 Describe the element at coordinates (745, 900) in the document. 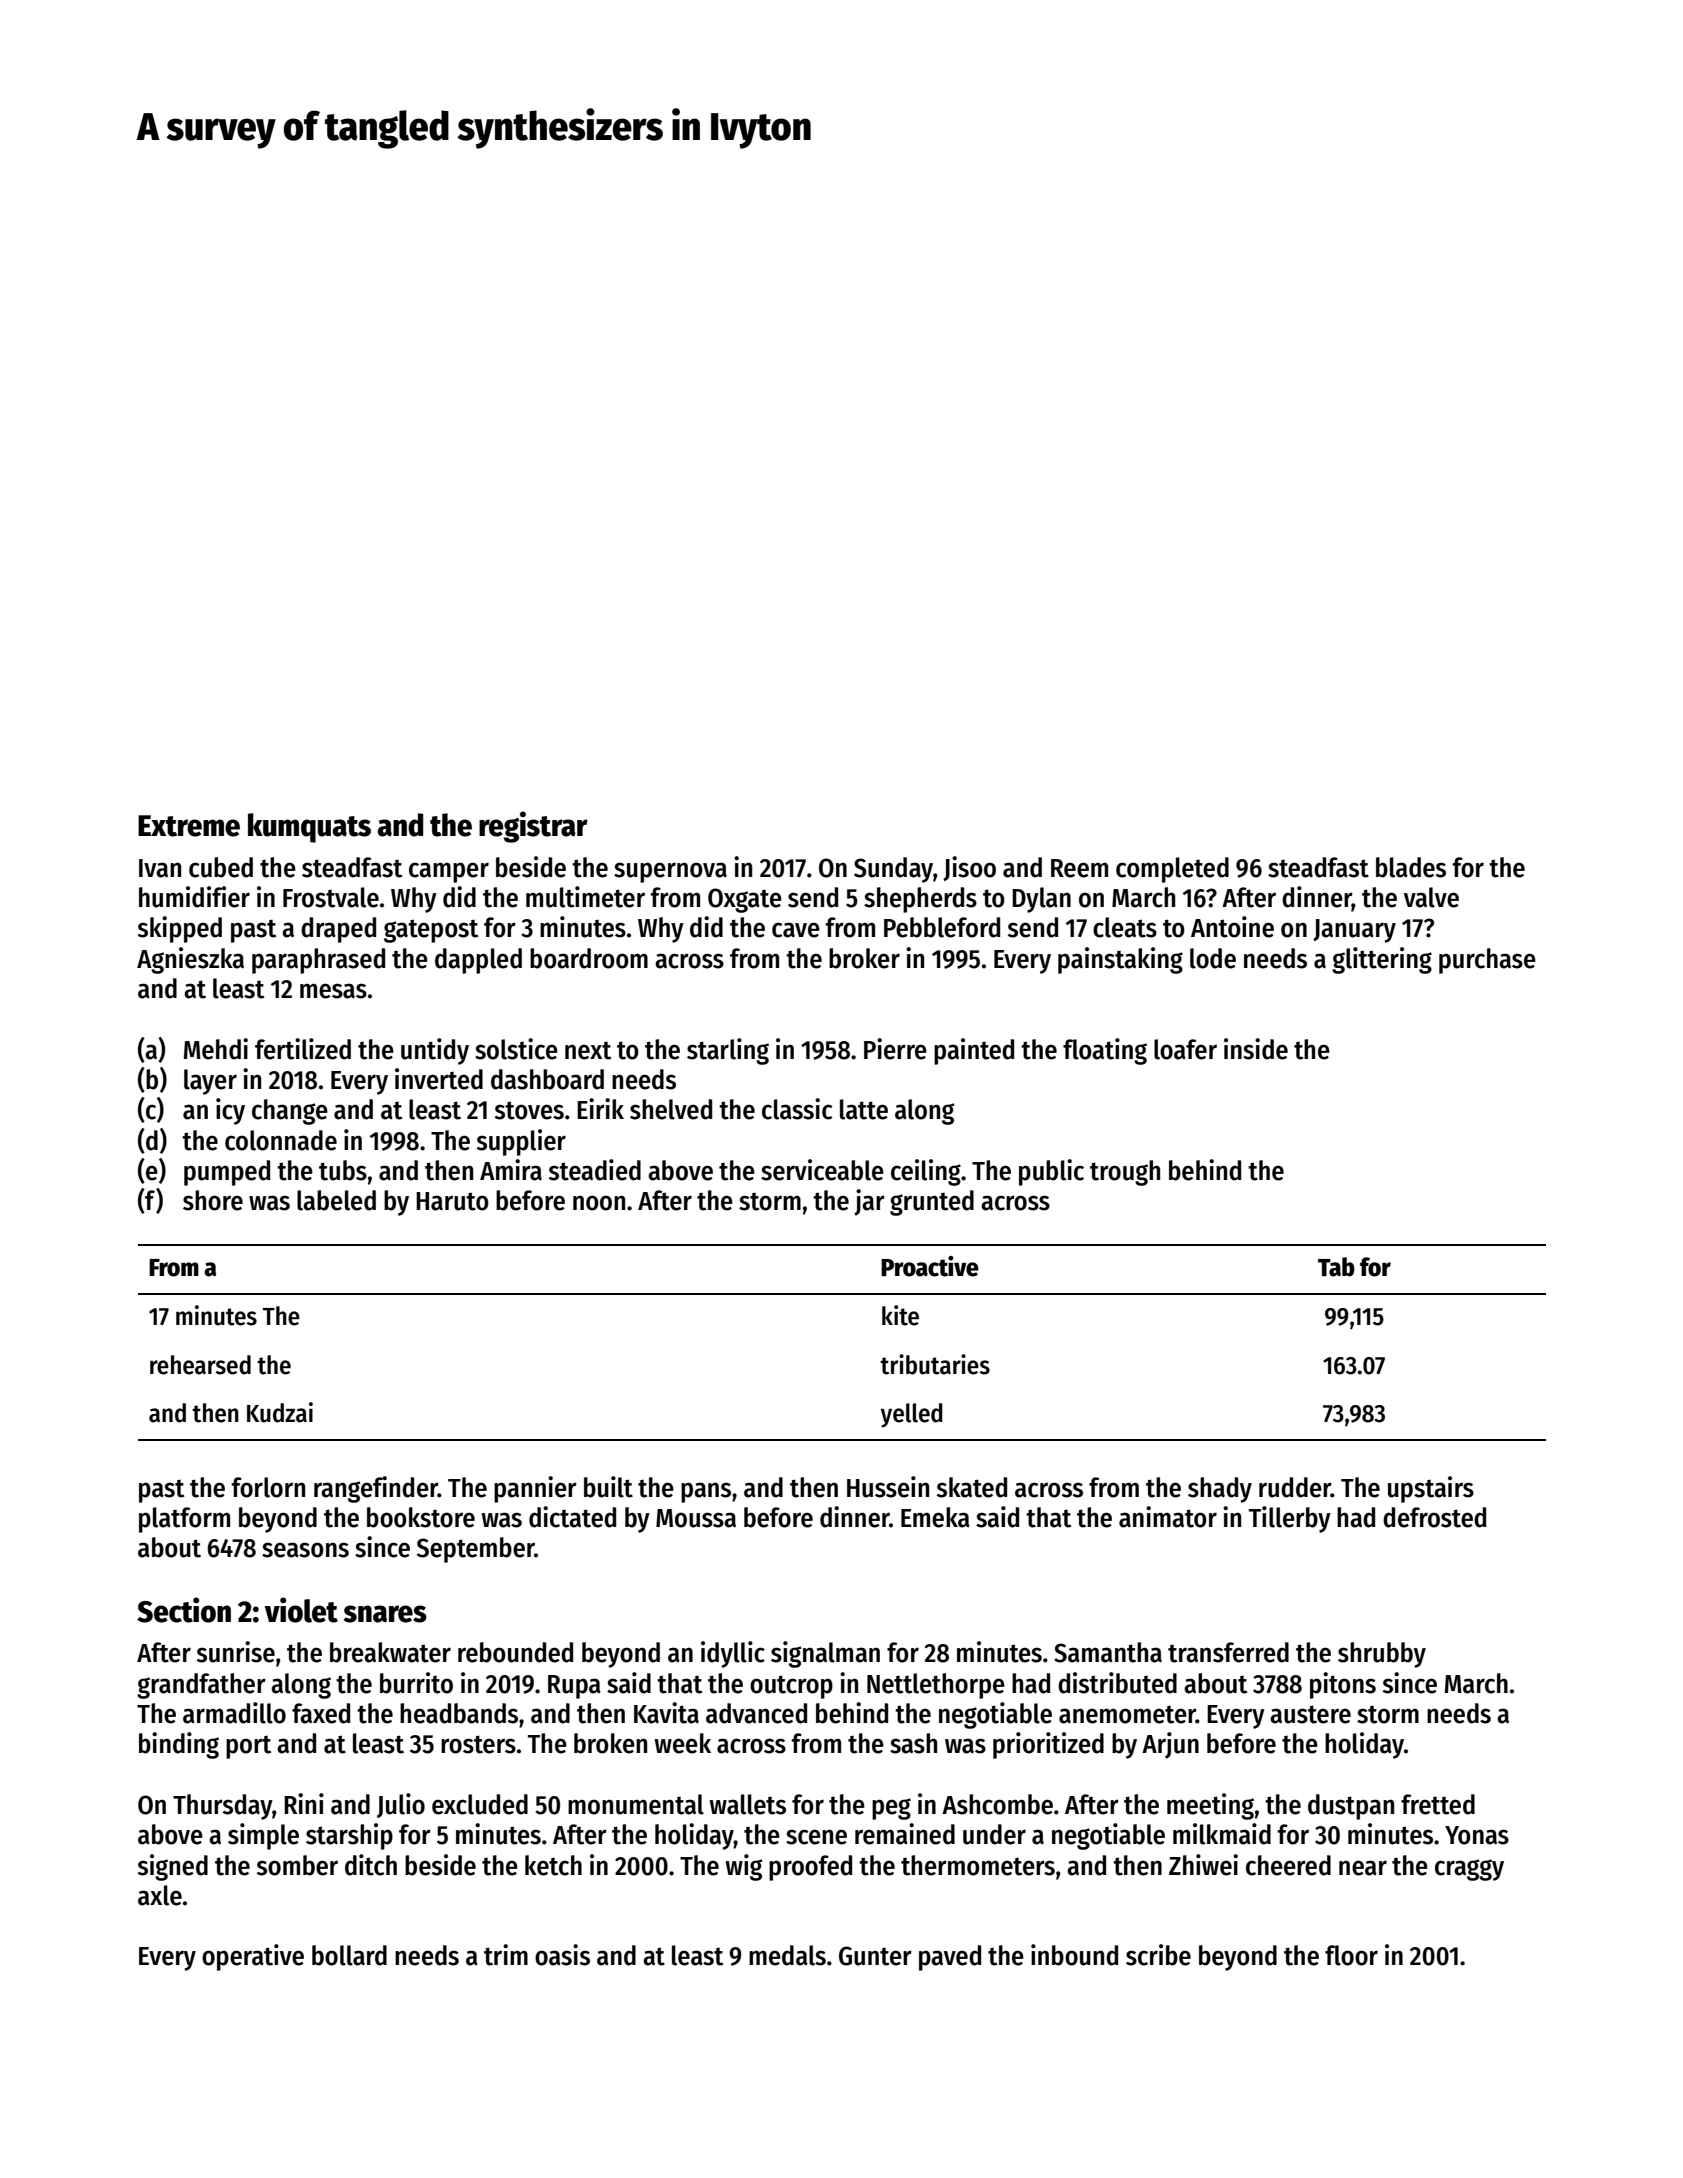

I see `Oxgate` at that location.
